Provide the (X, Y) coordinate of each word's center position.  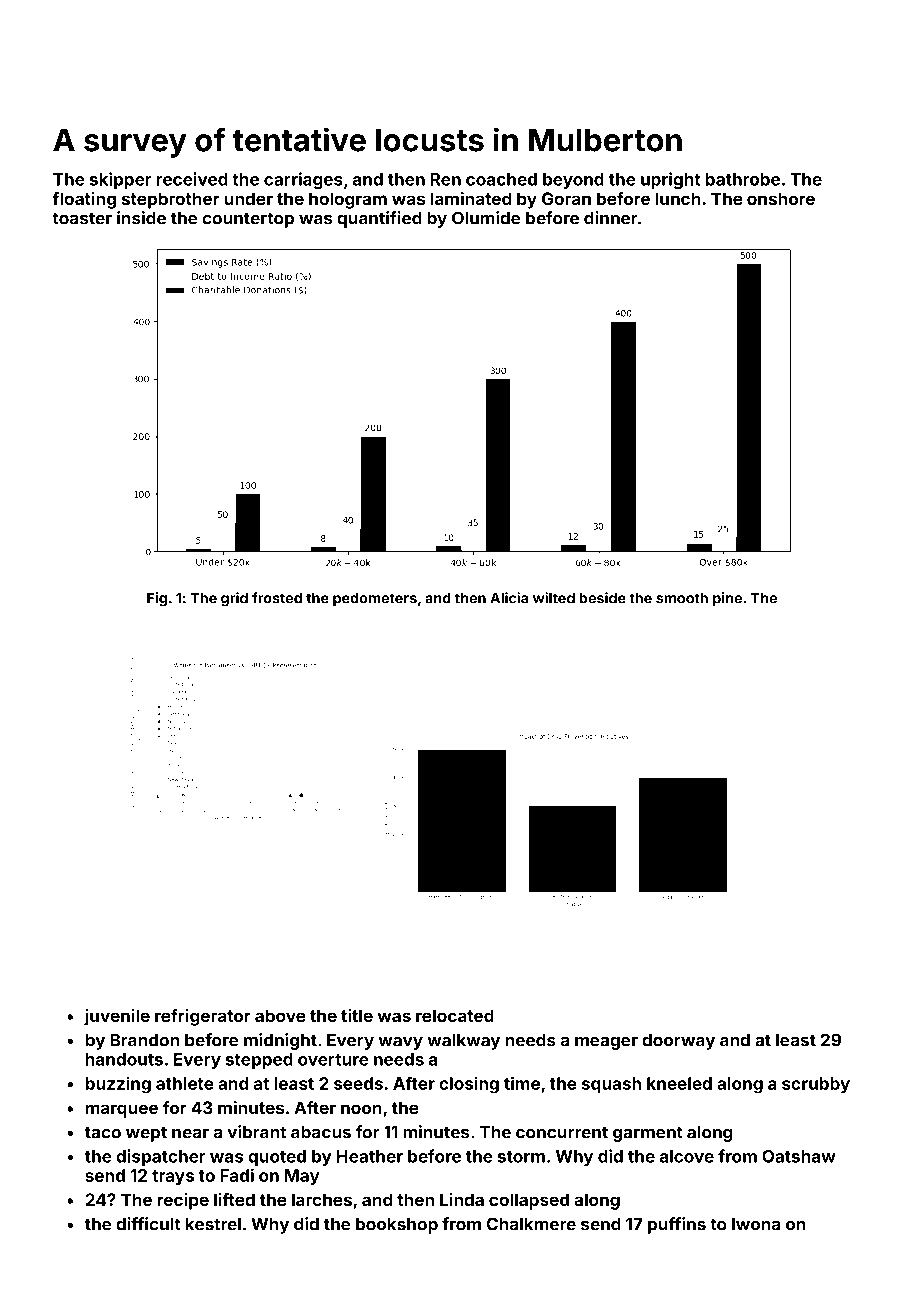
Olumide (486, 218)
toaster (82, 218)
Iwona (756, 1224)
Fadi (237, 1175)
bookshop (397, 1226)
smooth (682, 598)
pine (727, 599)
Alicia (509, 598)
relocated (455, 1015)
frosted (277, 598)
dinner (611, 218)
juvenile (117, 1017)
